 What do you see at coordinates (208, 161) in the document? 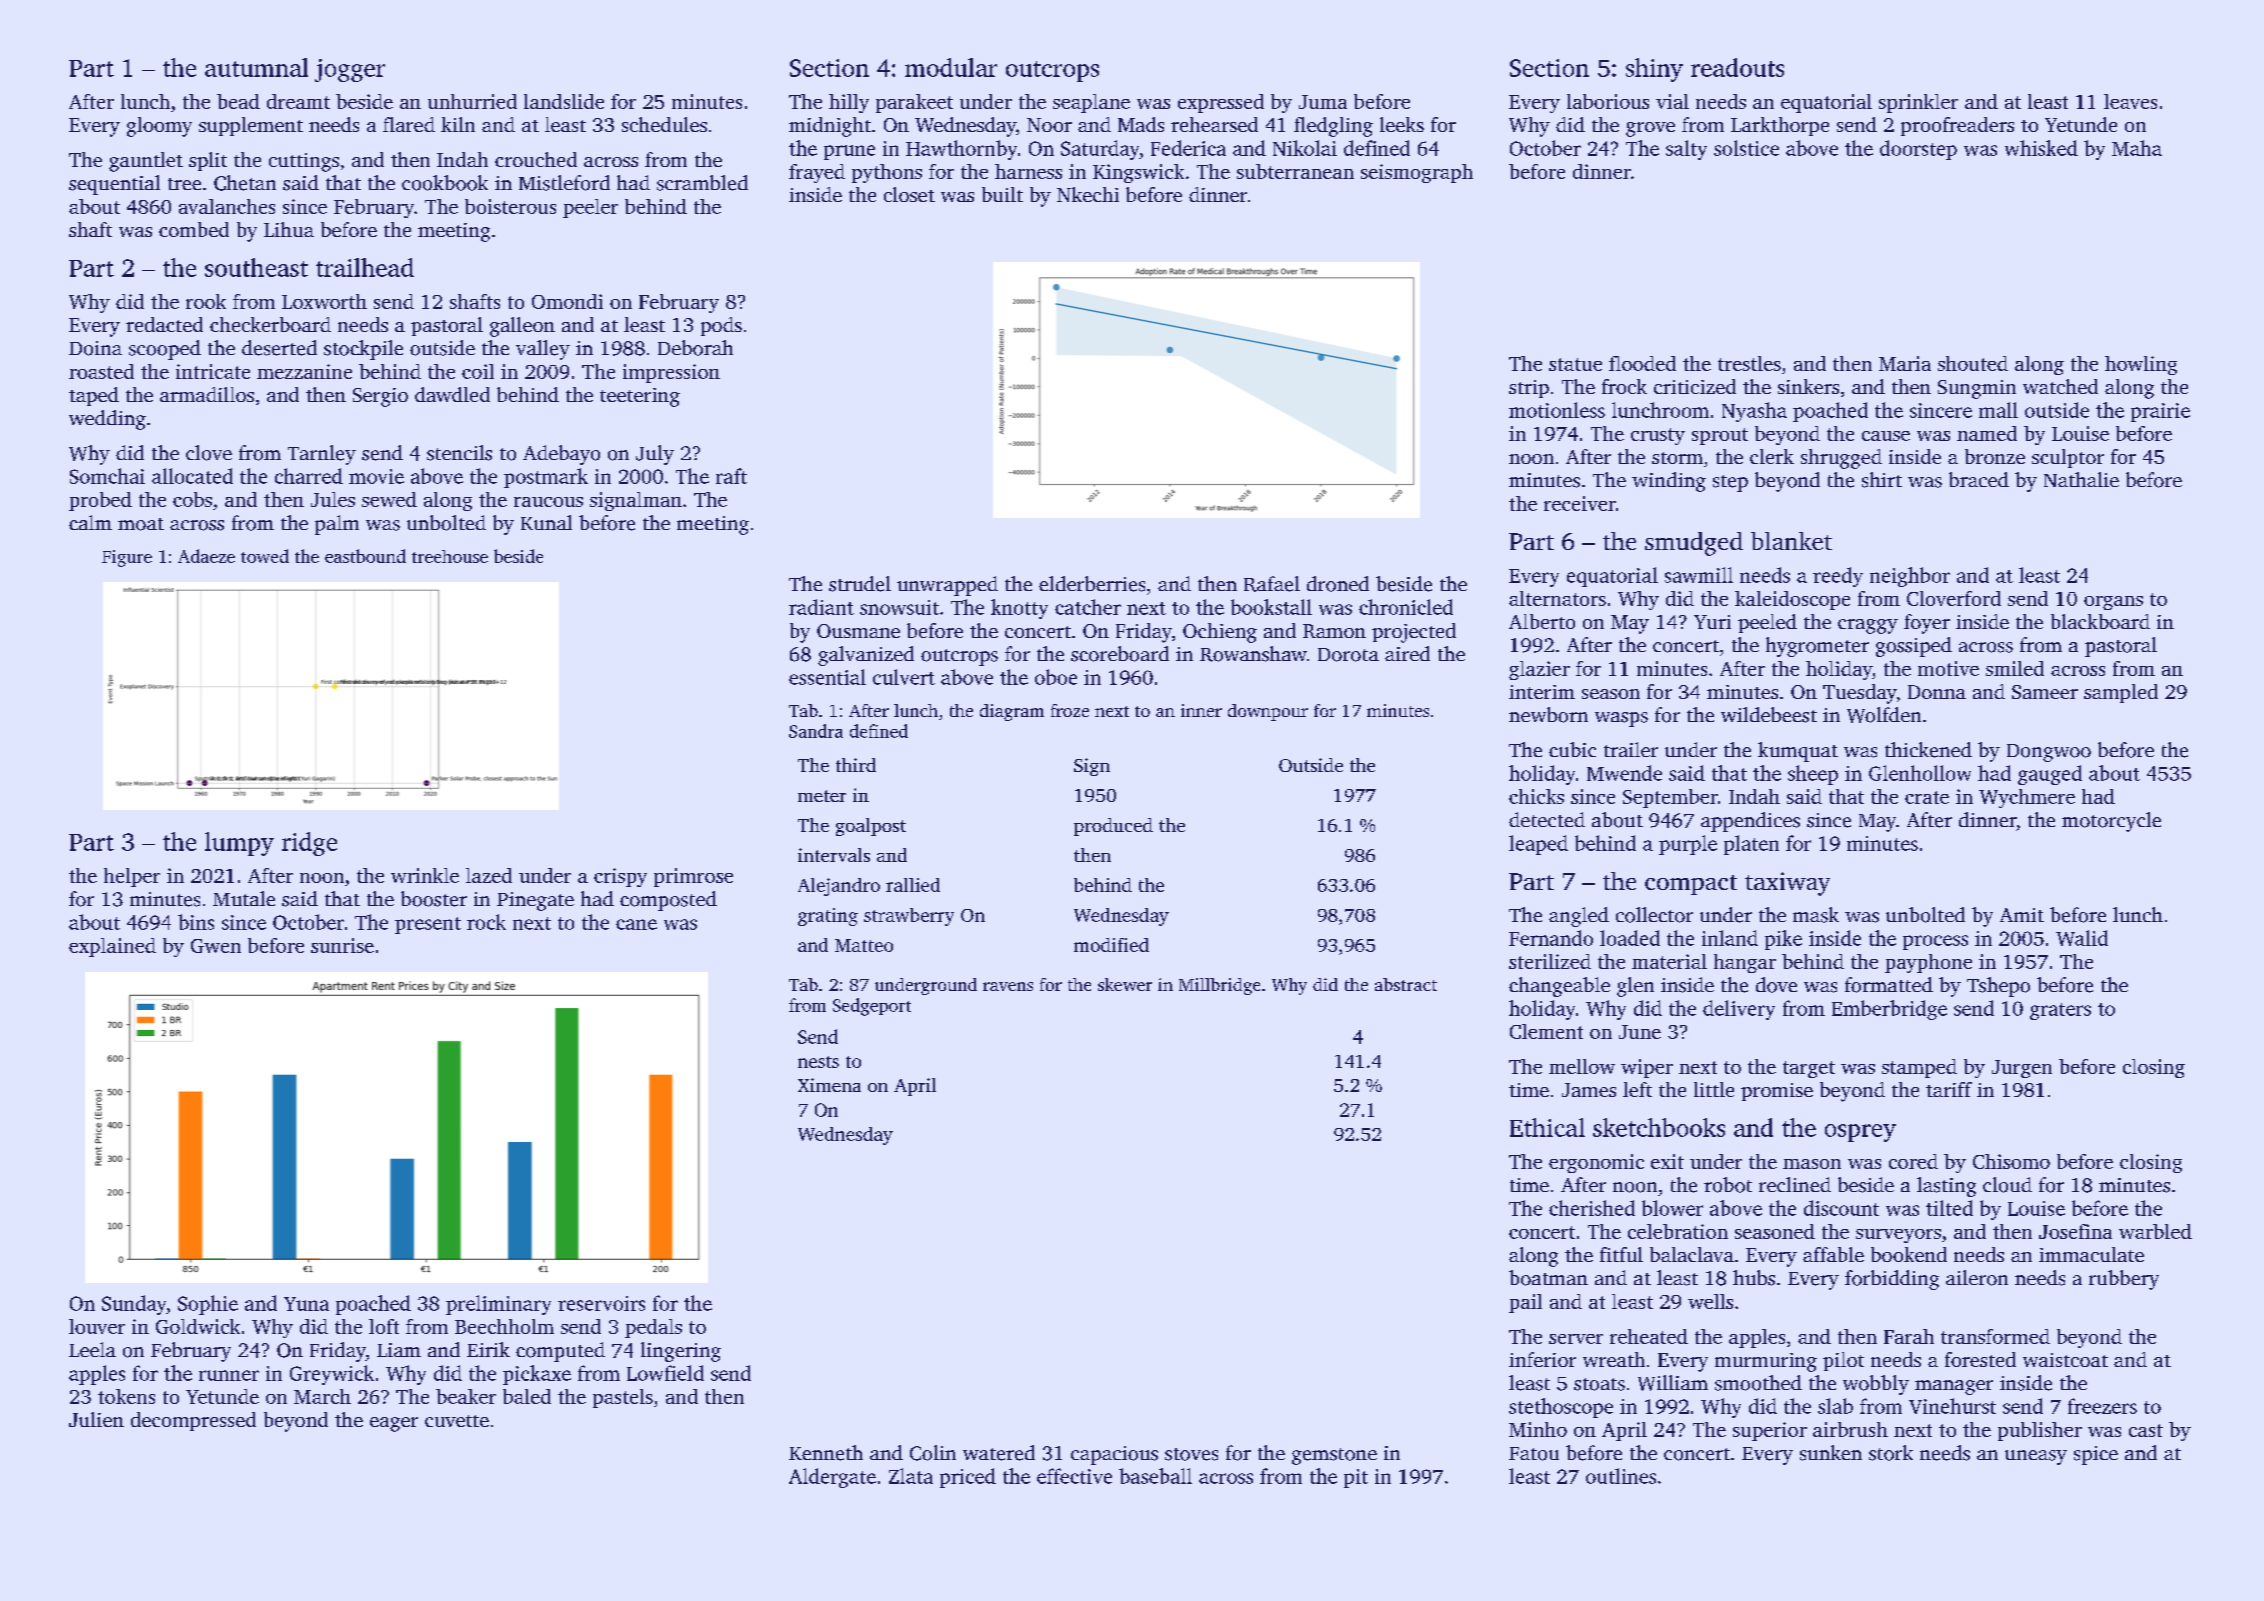
I see `split` at bounding box center [208, 161].
